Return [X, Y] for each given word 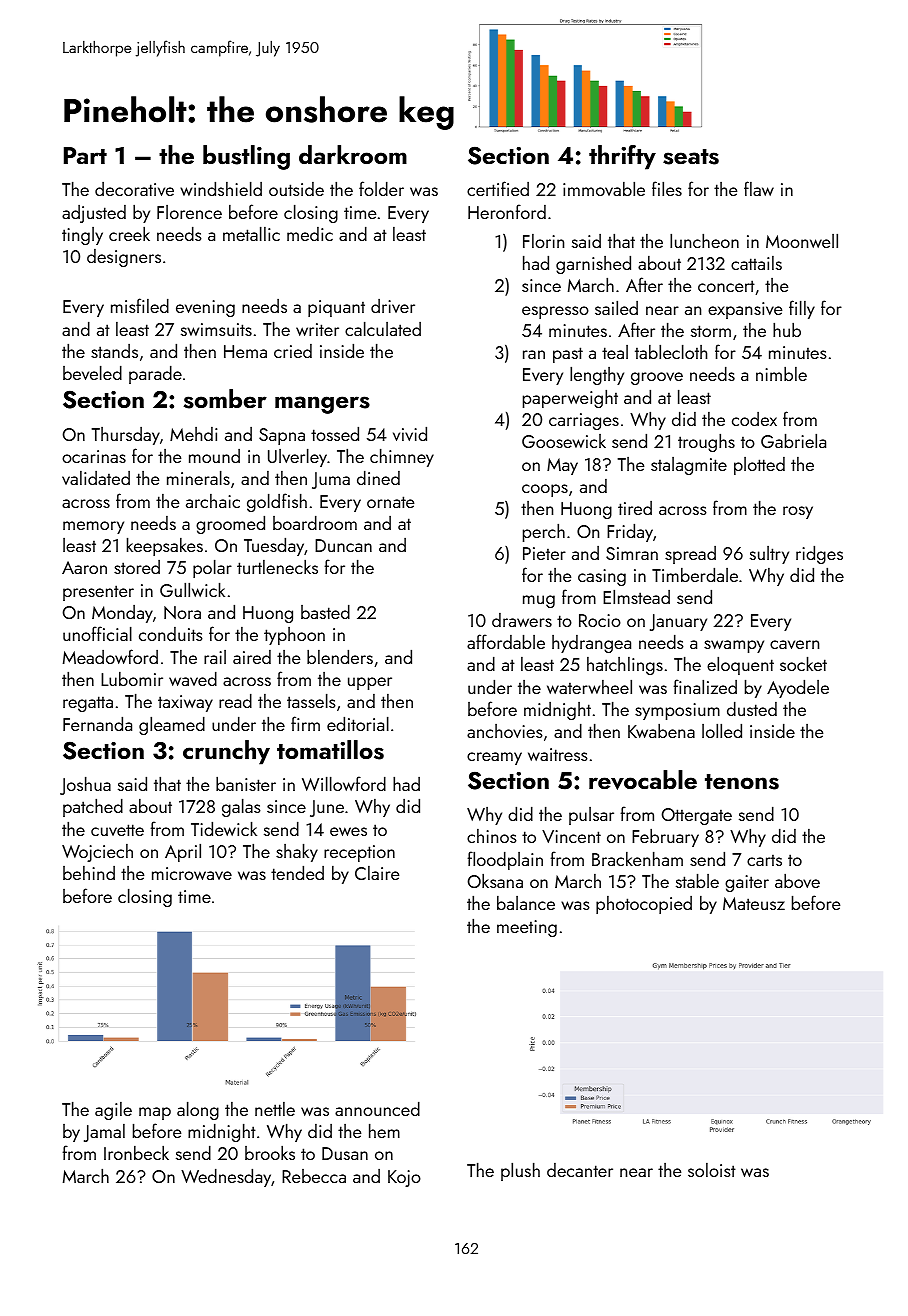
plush [520, 1171]
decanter [580, 1170]
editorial [358, 723]
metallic [251, 233]
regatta [88, 704]
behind [89, 873]
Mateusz [754, 903]
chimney [402, 457]
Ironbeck [136, 1152]
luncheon [704, 240]
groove [657, 378]
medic [310, 234]
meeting [527, 928]
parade [155, 374]
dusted [752, 708]
